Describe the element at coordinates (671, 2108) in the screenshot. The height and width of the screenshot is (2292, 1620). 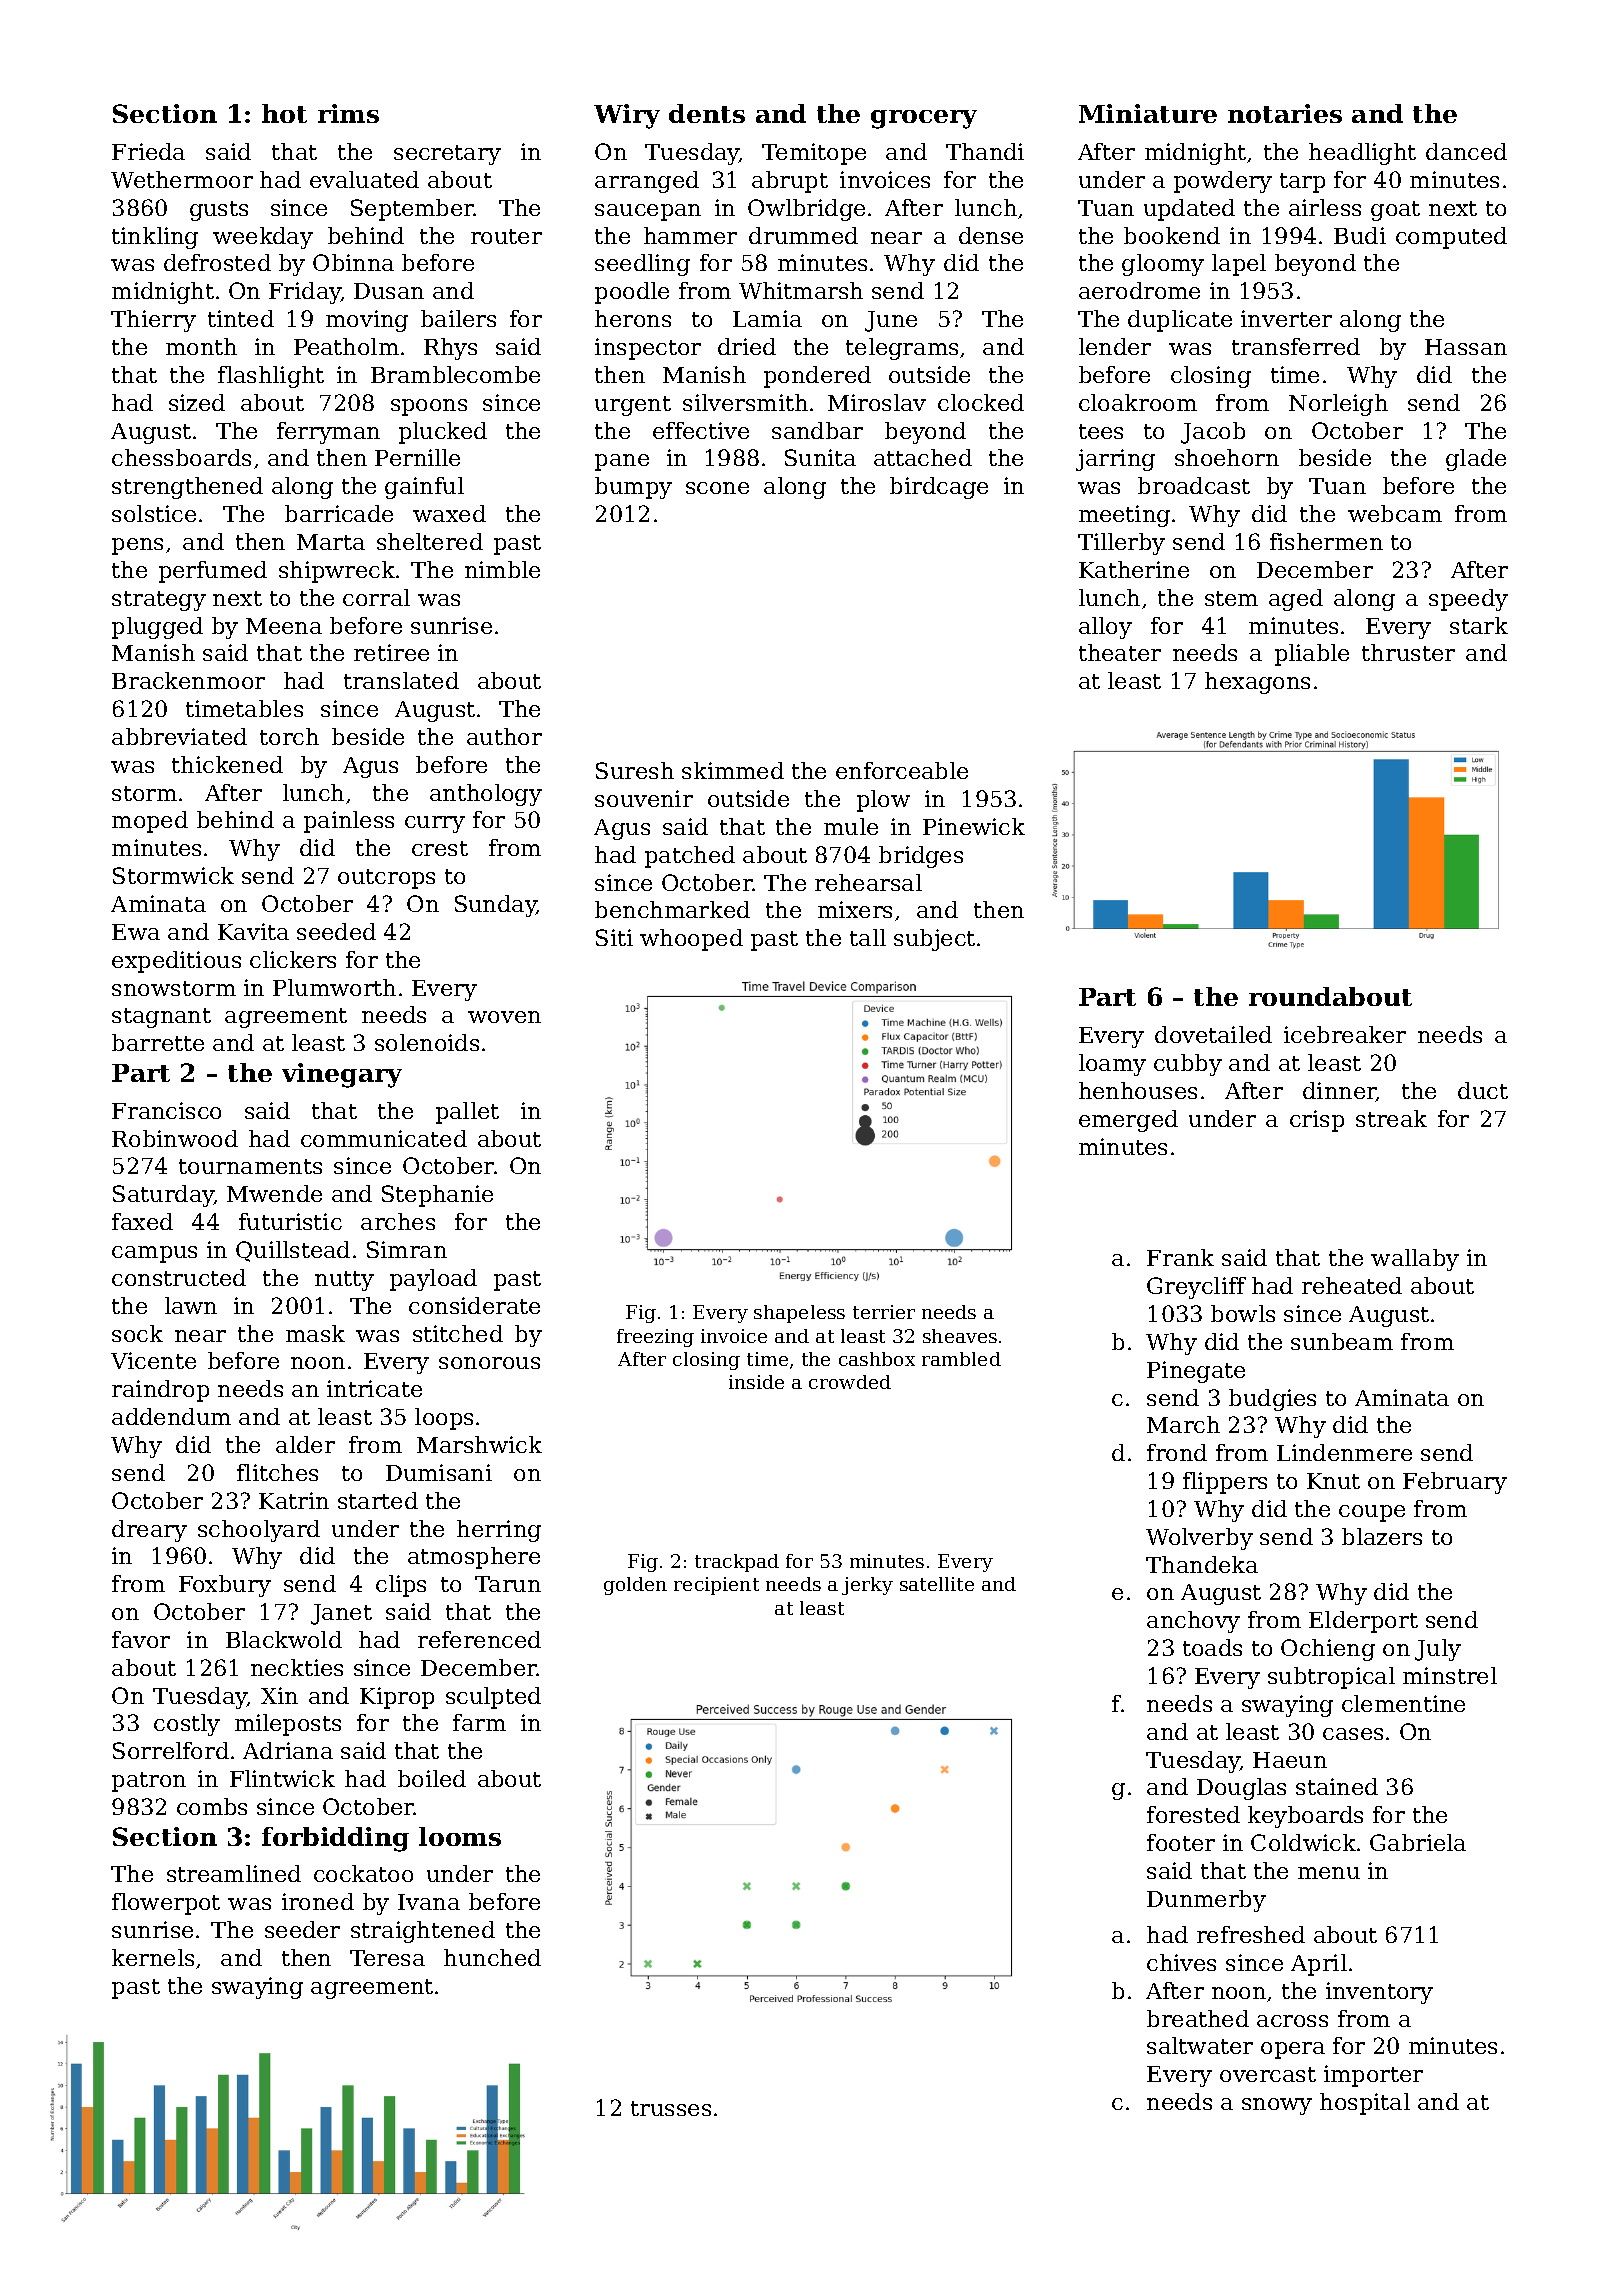
I see `trusses` at that location.
